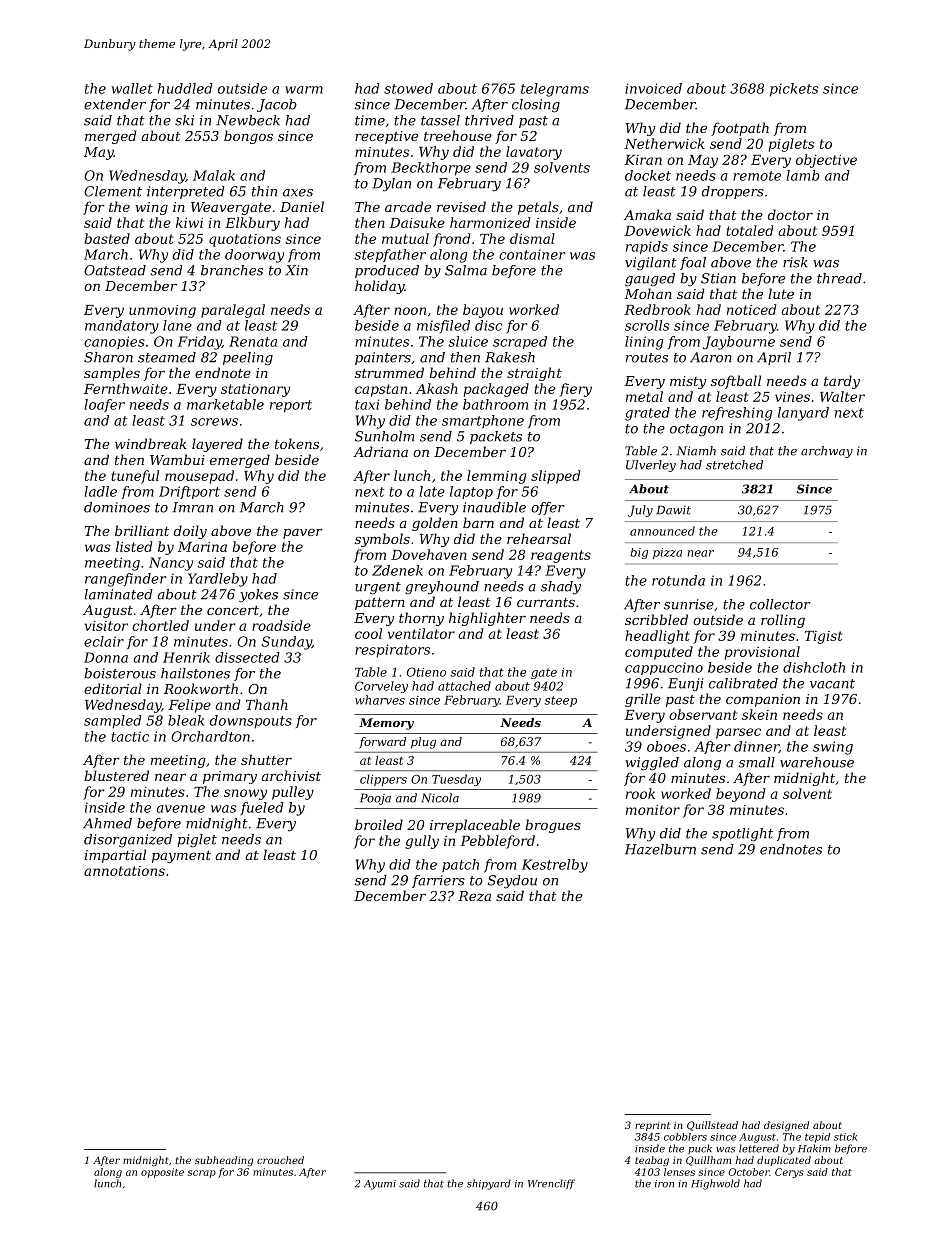  Describe the element at coordinates (652, 1161) in the screenshot. I see `teabag` at that location.
